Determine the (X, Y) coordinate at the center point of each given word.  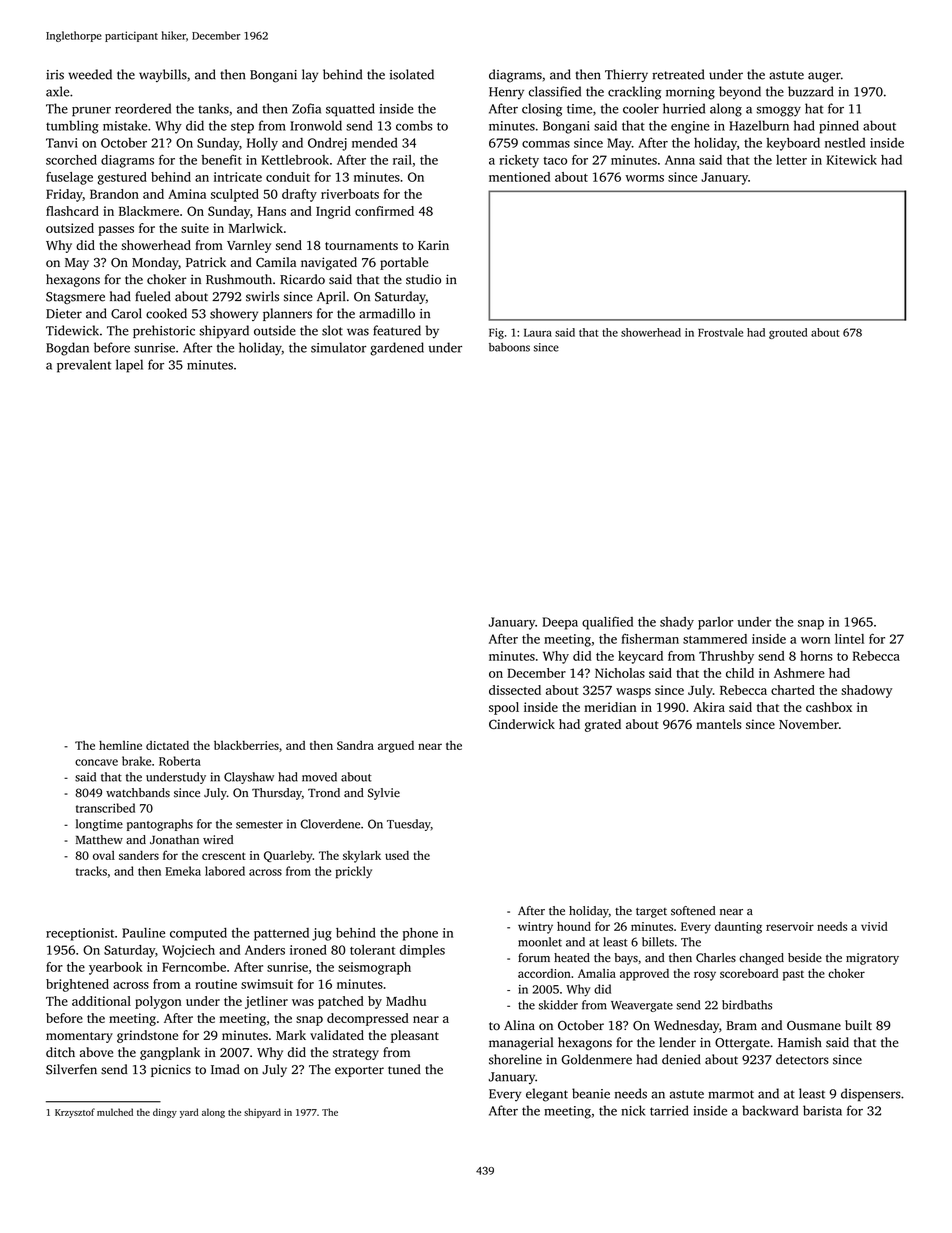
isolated (412, 74)
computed (198, 934)
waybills (163, 75)
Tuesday (409, 825)
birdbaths (747, 1005)
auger (824, 77)
